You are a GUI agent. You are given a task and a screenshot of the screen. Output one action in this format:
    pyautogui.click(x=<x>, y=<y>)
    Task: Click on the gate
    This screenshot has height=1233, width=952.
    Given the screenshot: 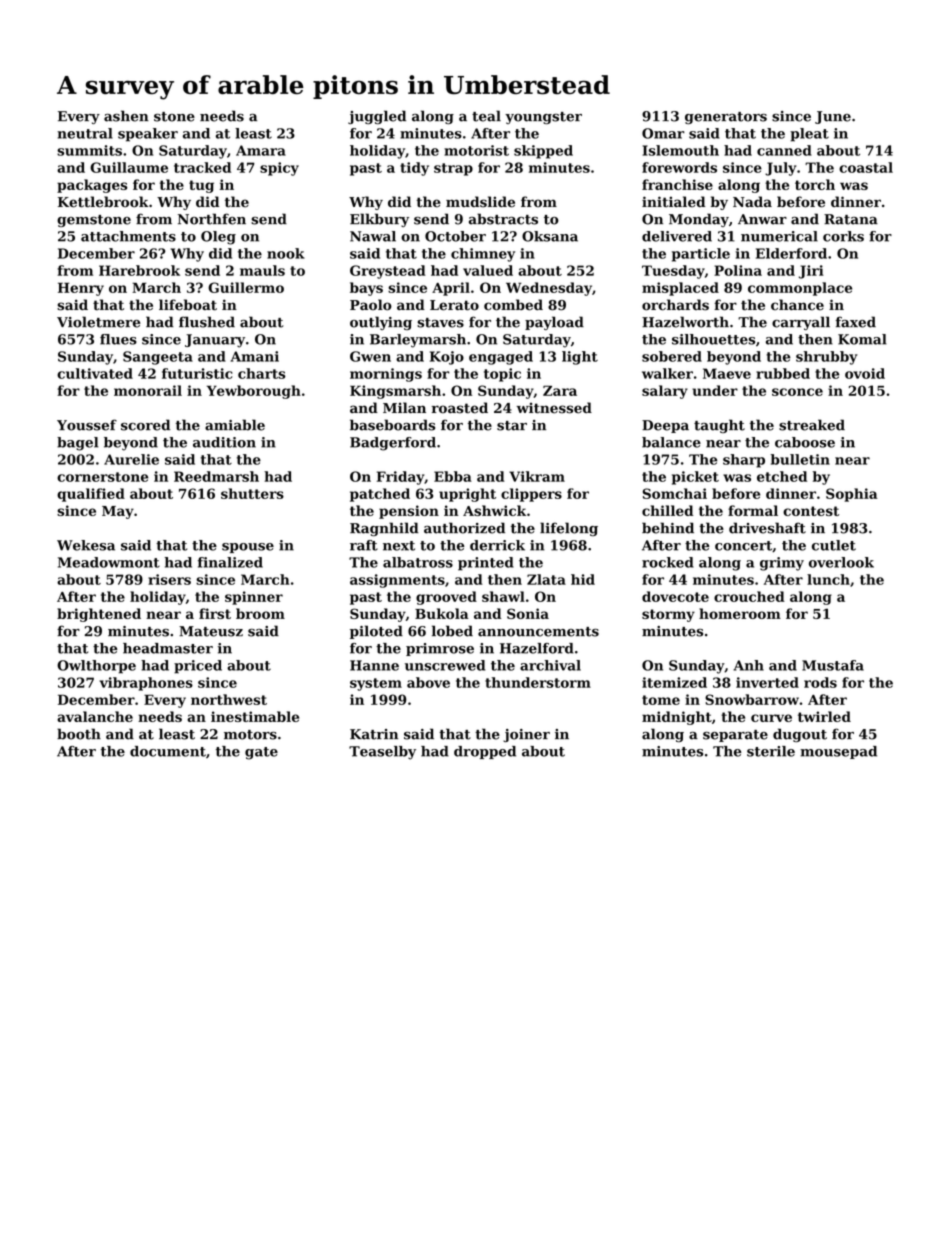 What is the action you would take?
    pyautogui.click(x=261, y=753)
